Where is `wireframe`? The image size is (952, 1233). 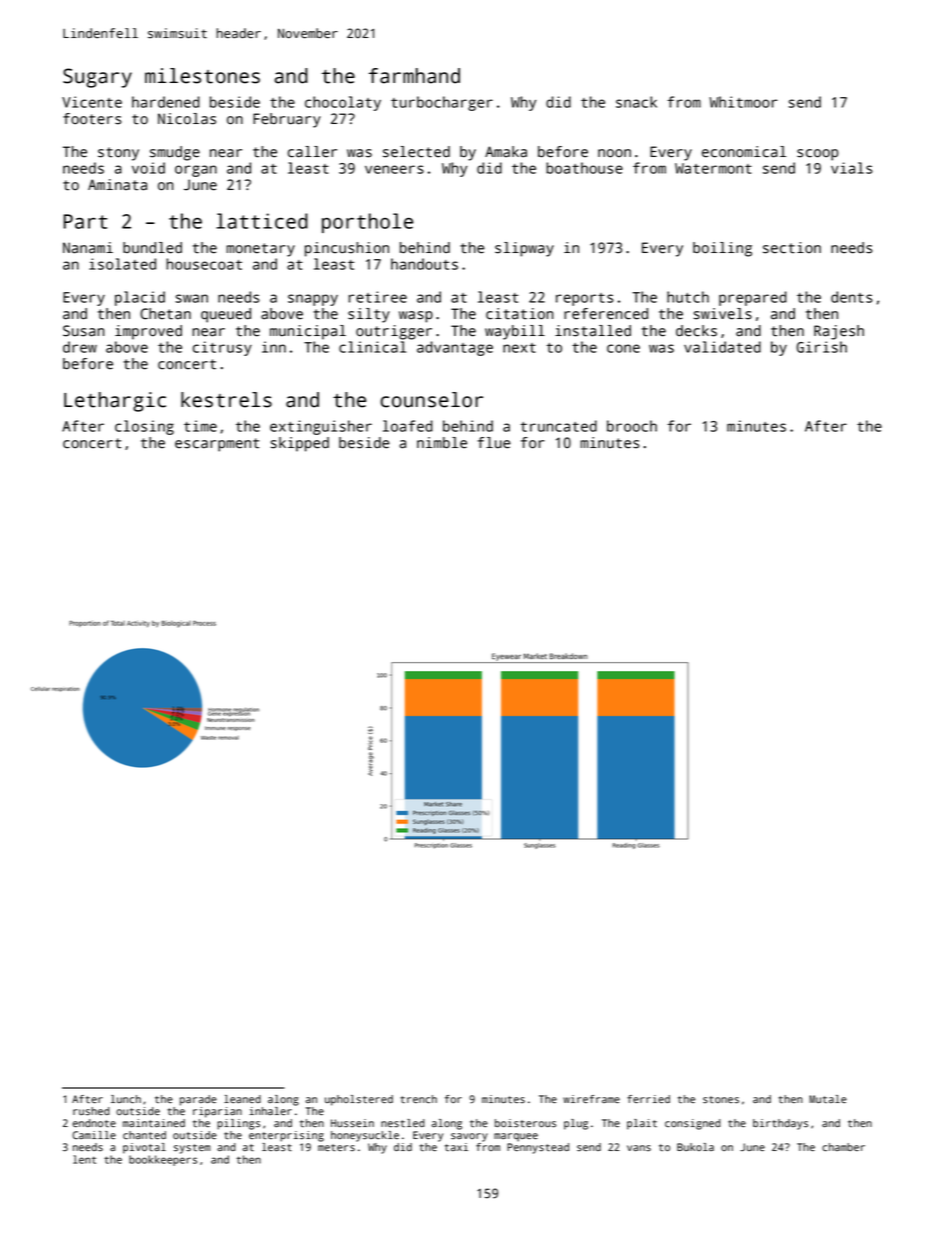
wireframe is located at coordinates (591, 1099).
